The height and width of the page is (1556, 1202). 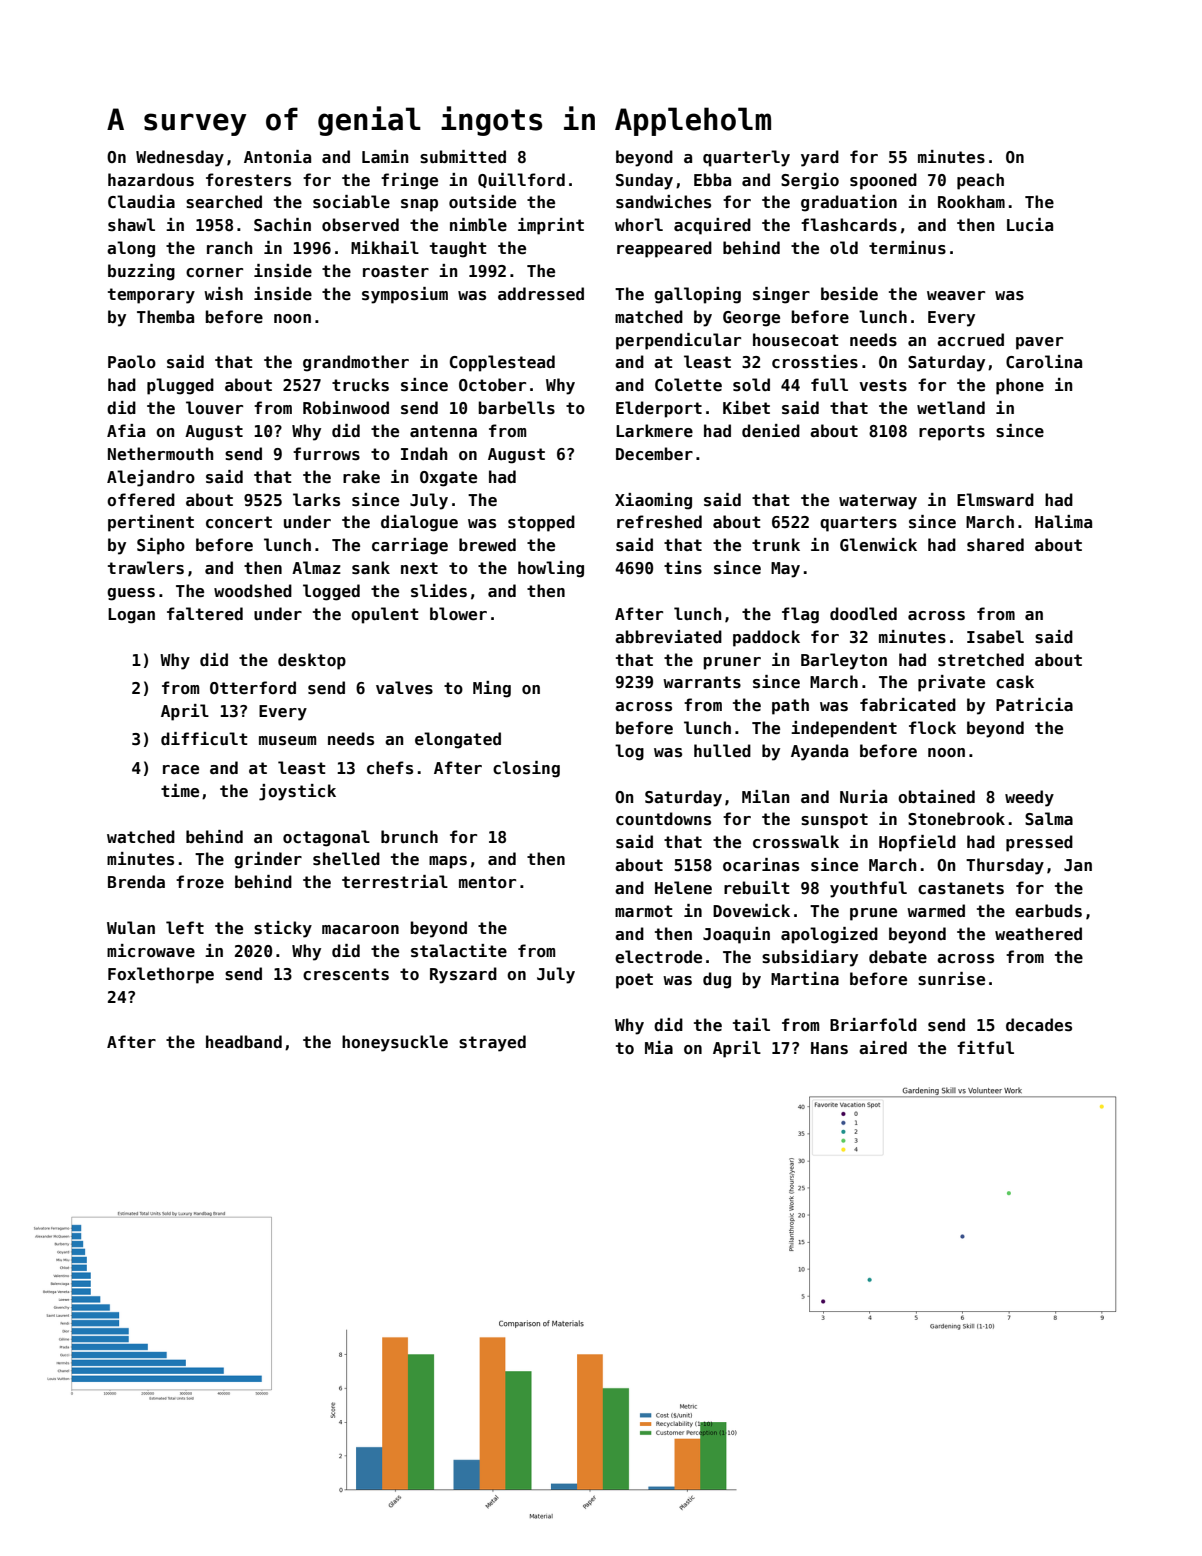 I want to click on Halima, so click(x=1063, y=521).
